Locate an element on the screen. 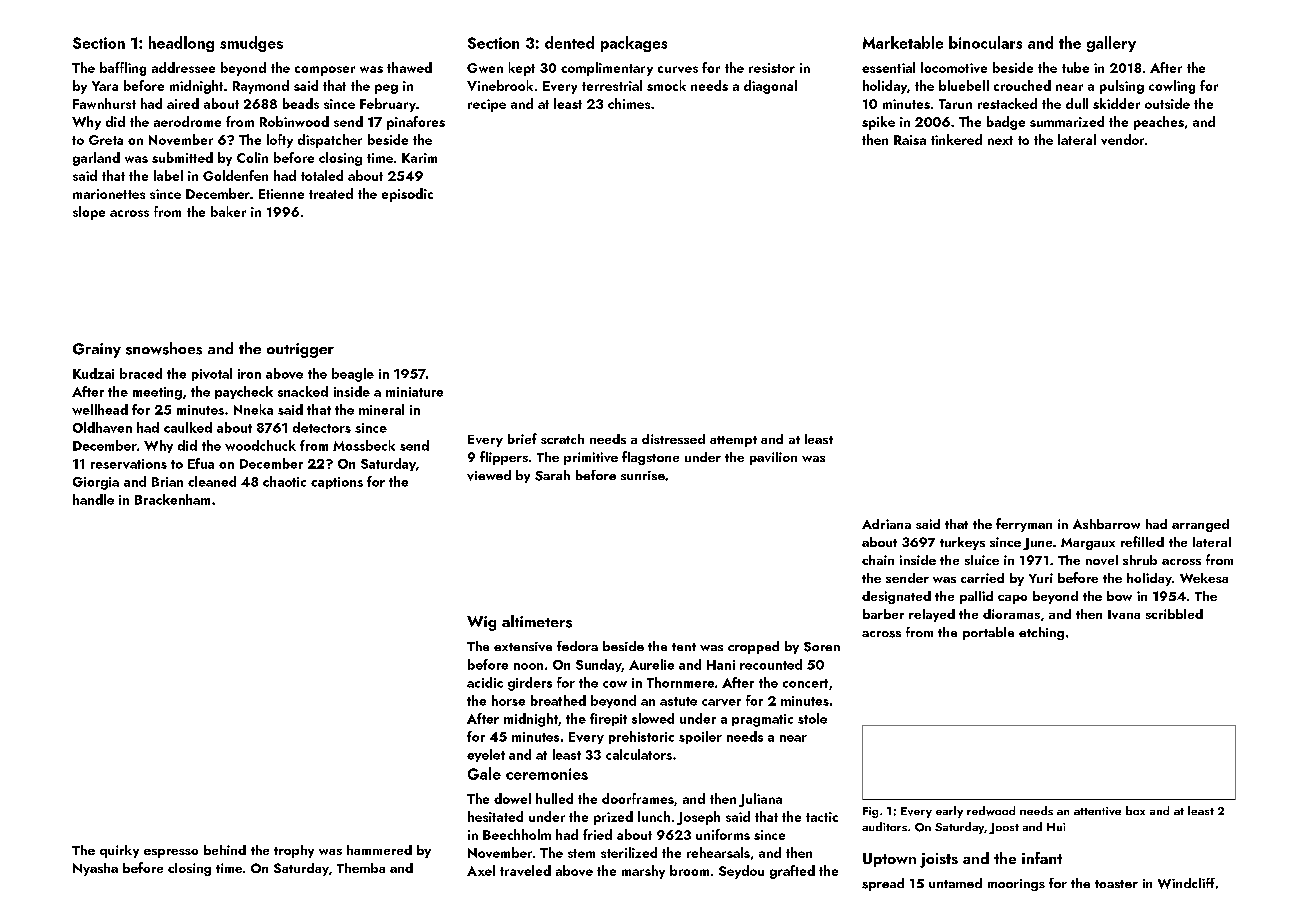 This screenshot has width=1308, height=924. doorframes is located at coordinates (638, 798).
